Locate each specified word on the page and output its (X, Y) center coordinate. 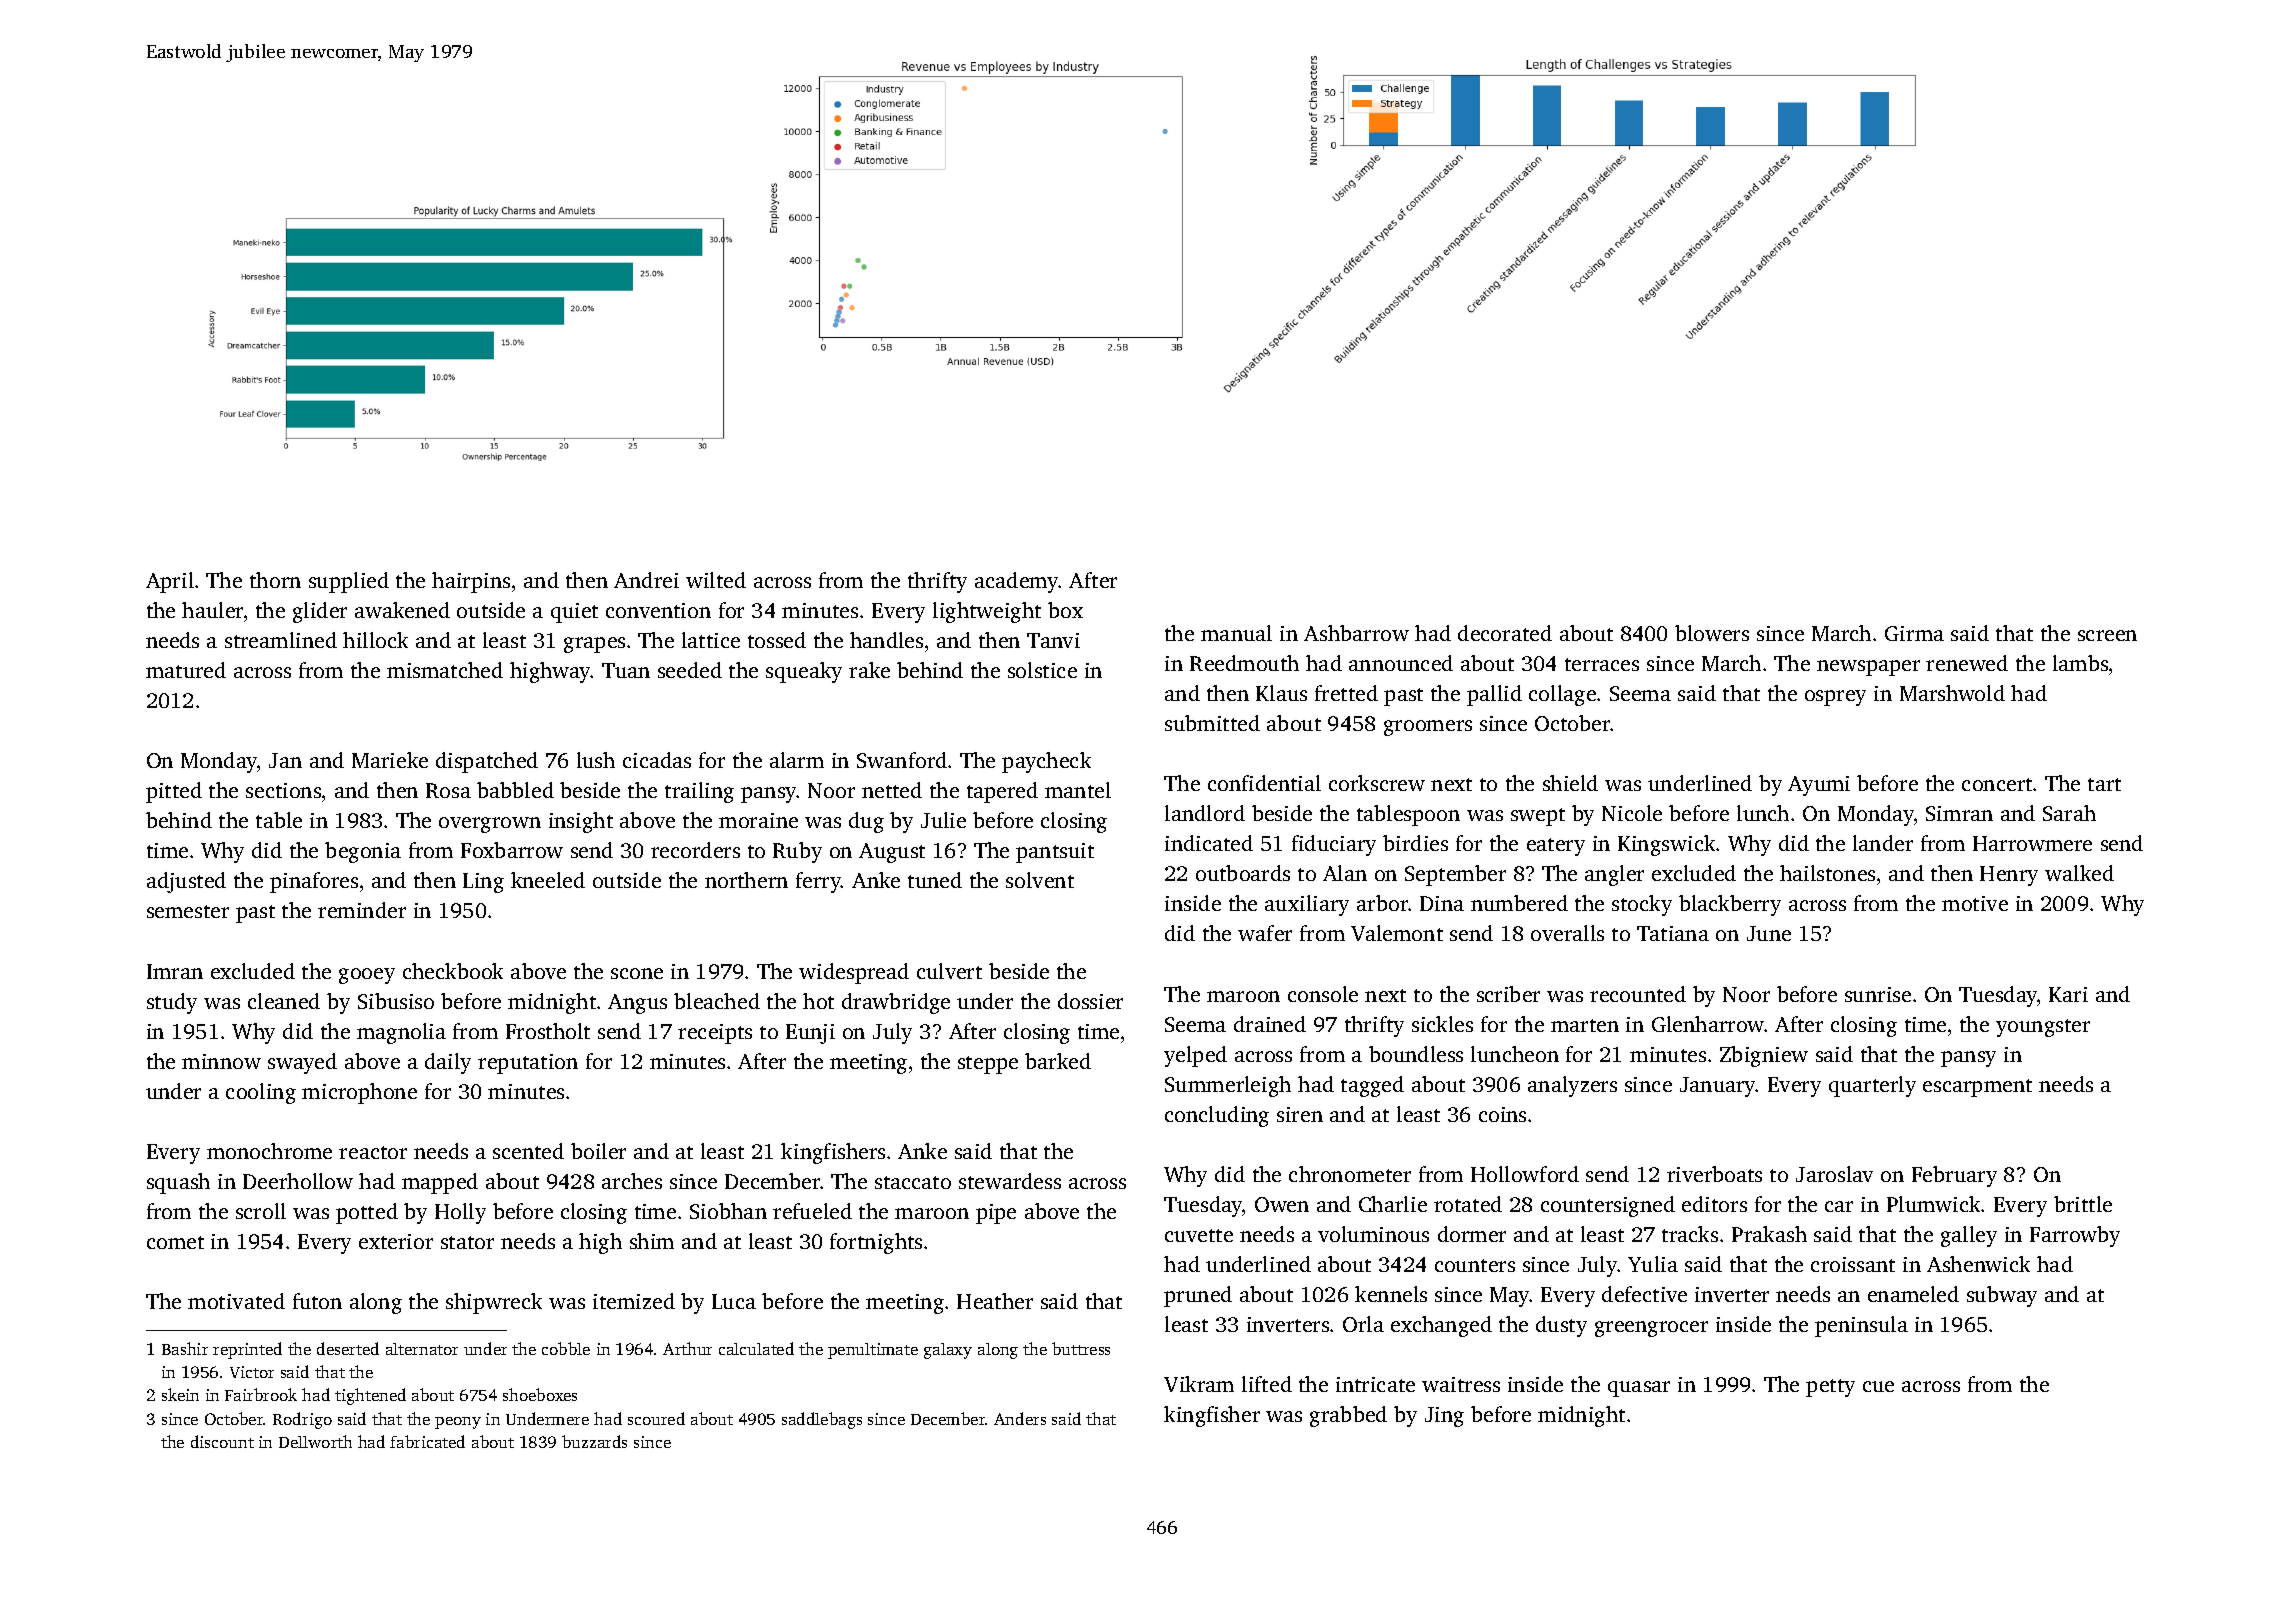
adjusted (186, 882)
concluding (1217, 1116)
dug (866, 822)
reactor (373, 1152)
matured (186, 670)
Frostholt (548, 1031)
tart (2104, 784)
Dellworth (315, 1441)
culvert (949, 971)
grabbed (1348, 1416)
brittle (2083, 1204)
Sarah (2069, 813)
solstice (1042, 670)
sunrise (1878, 994)
